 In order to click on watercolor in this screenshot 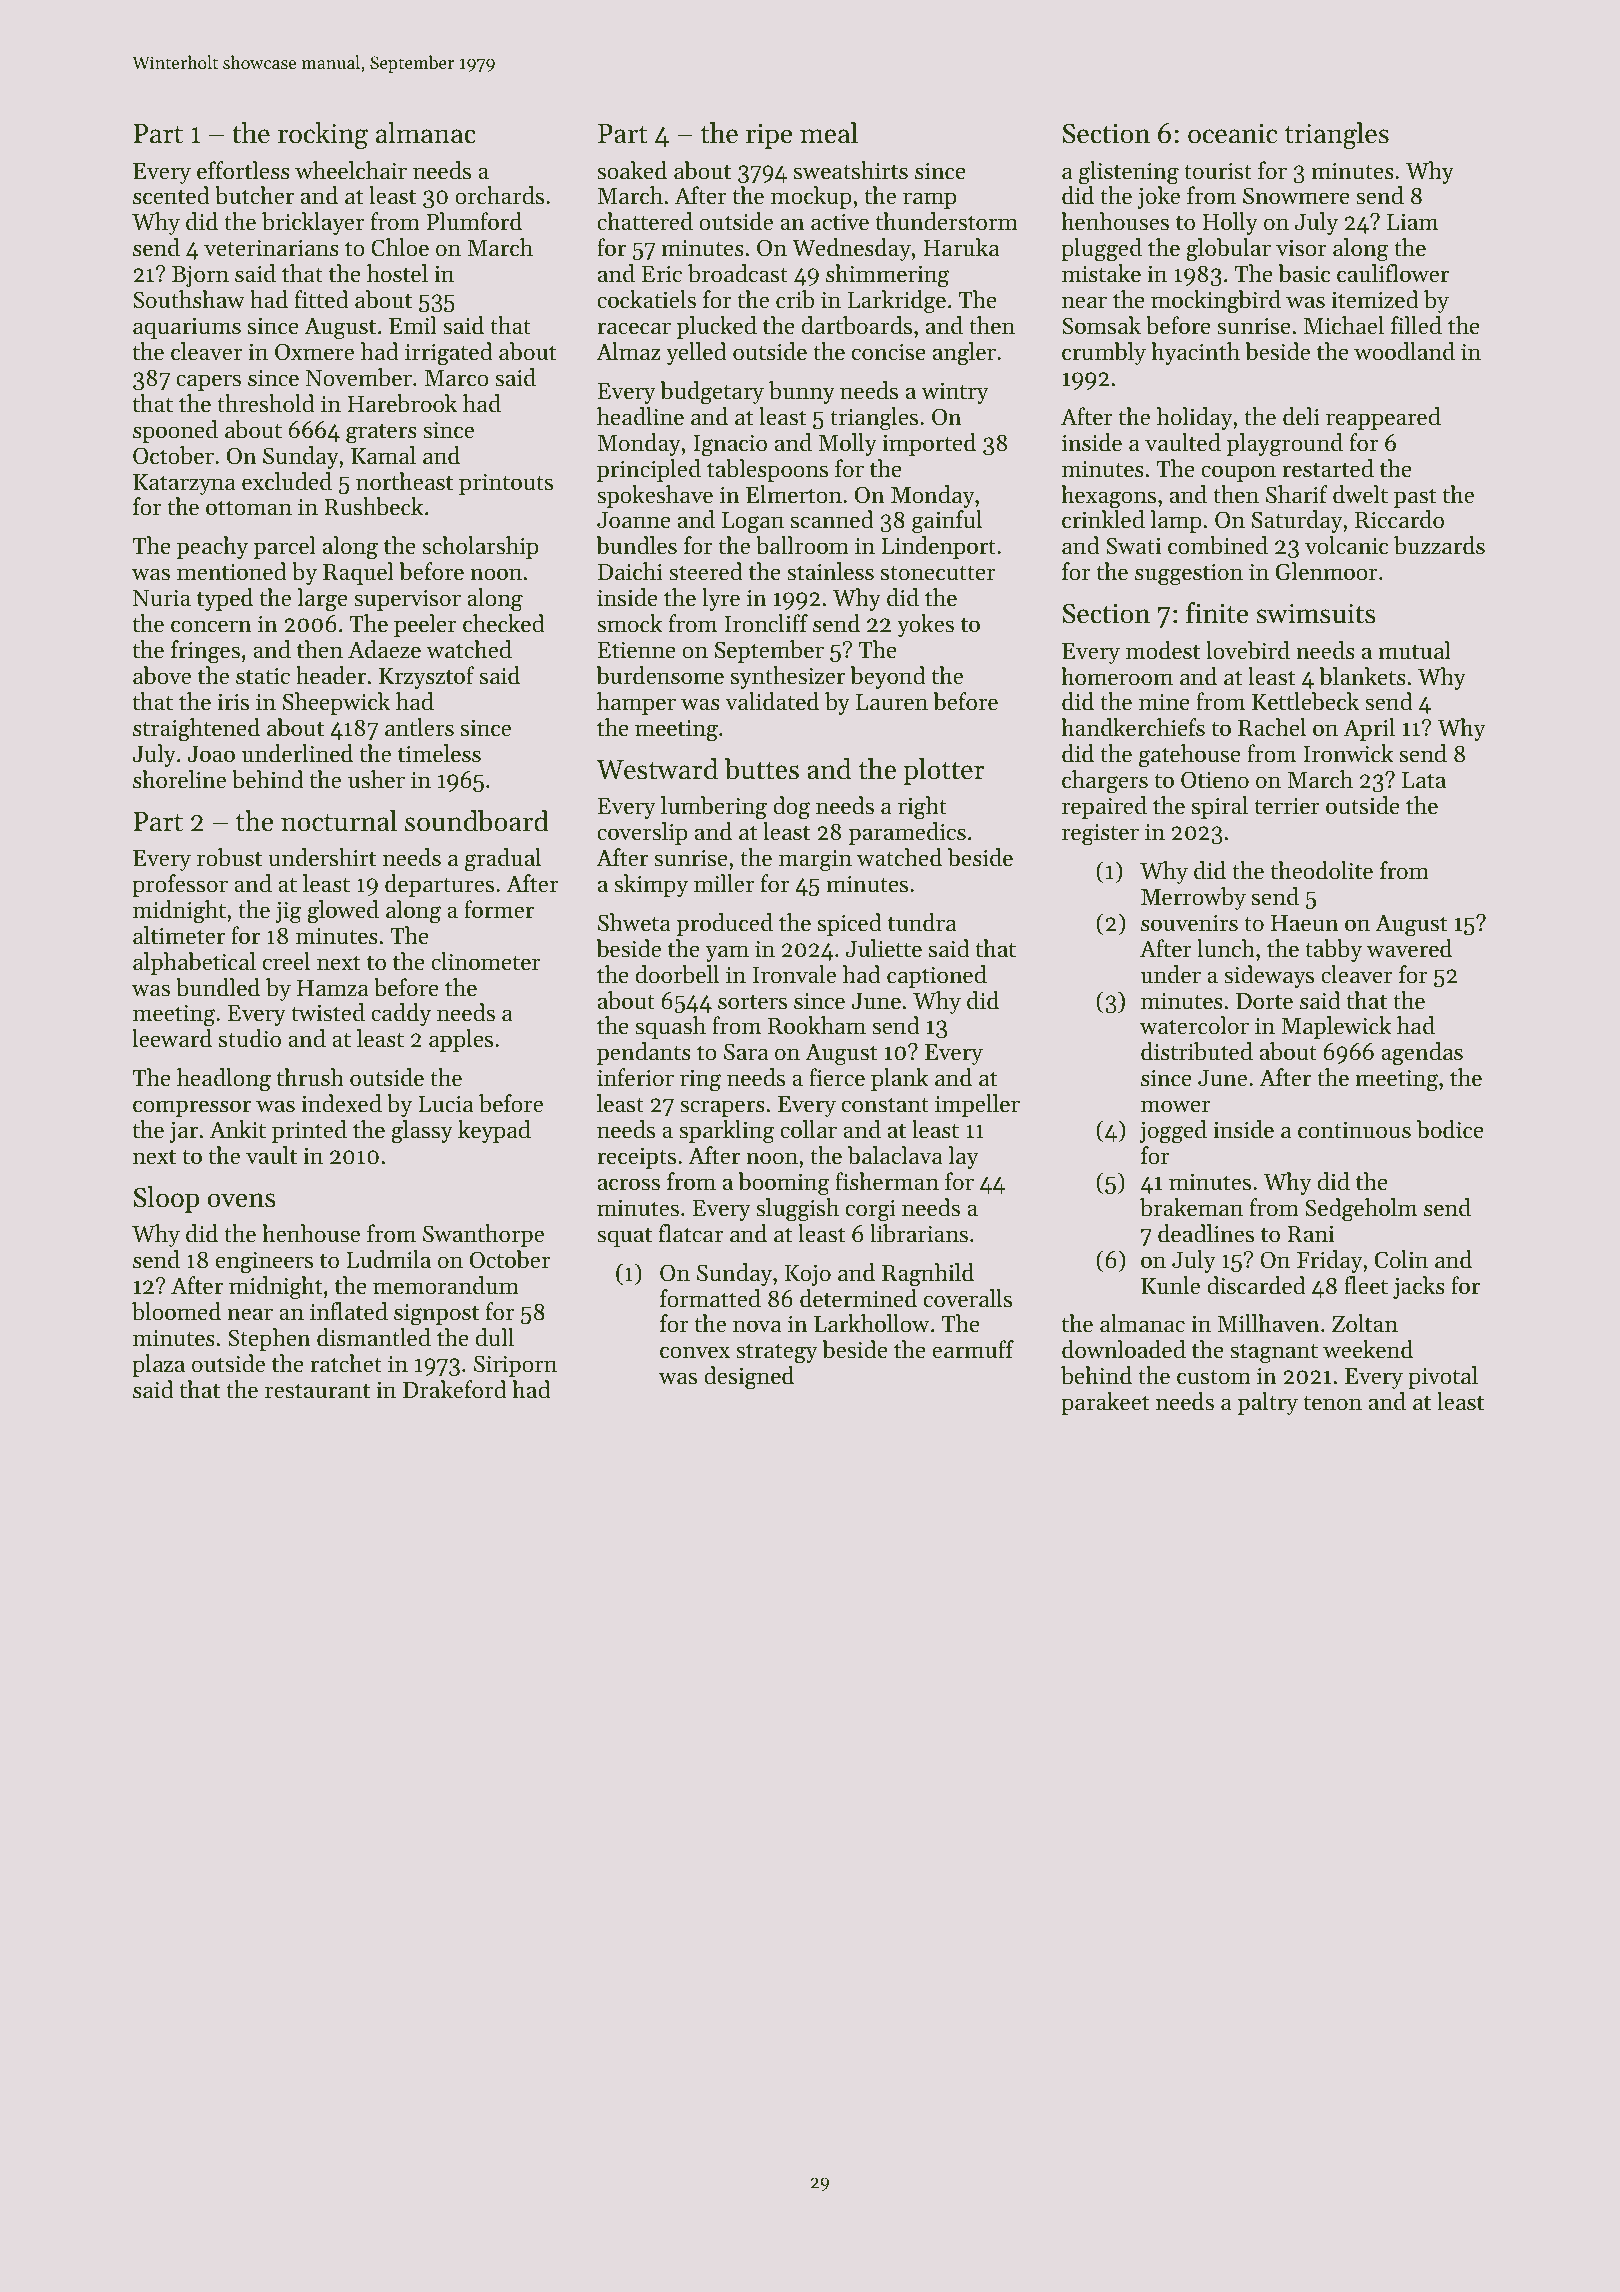, I will do `click(1194, 1025)`.
